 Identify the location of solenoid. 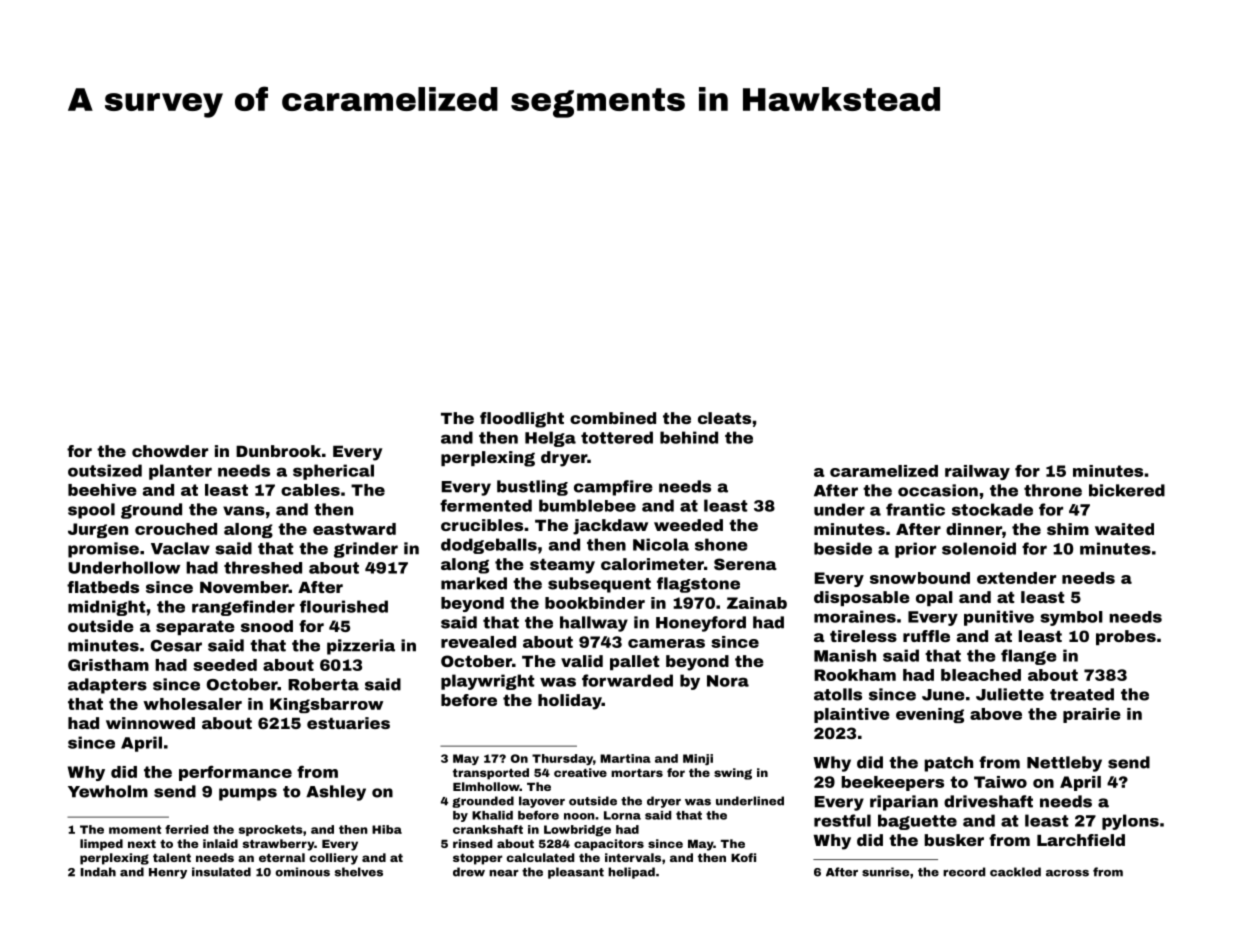
(979, 548).
